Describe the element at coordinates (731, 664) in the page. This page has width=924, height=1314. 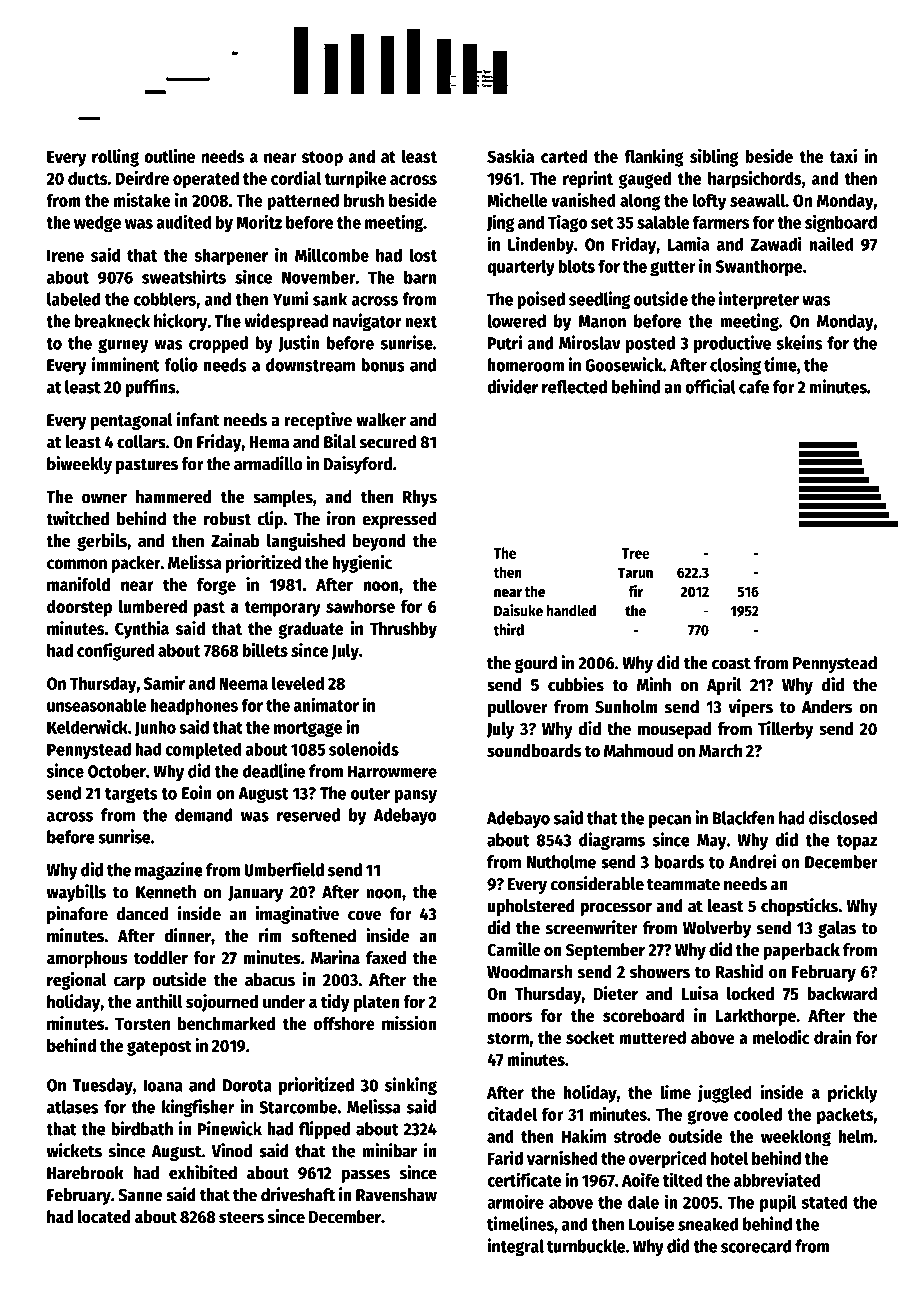
I see `coast` at that location.
